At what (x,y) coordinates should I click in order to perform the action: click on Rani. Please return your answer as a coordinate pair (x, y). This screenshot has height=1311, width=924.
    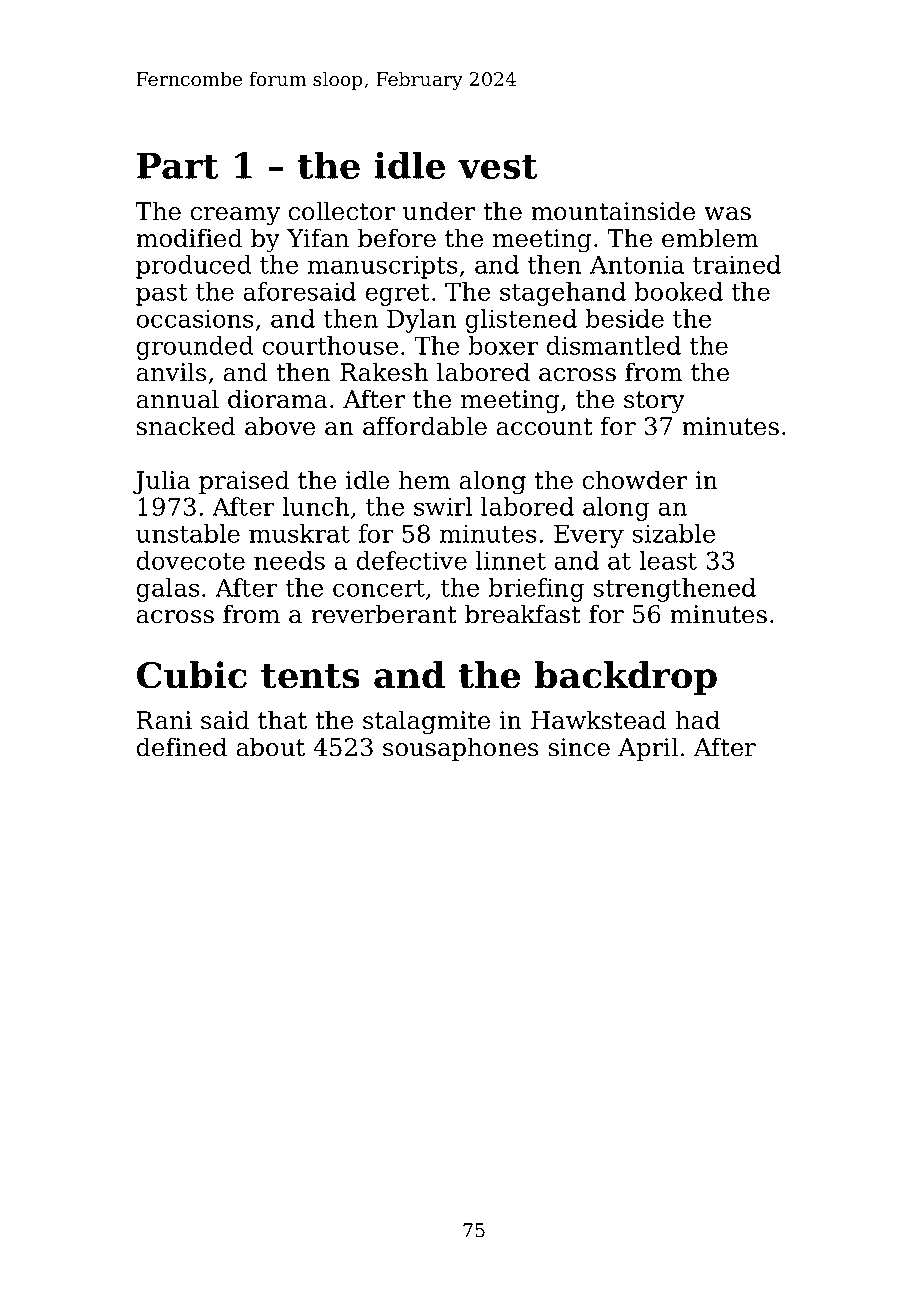
    Looking at the image, I should click on (164, 720).
